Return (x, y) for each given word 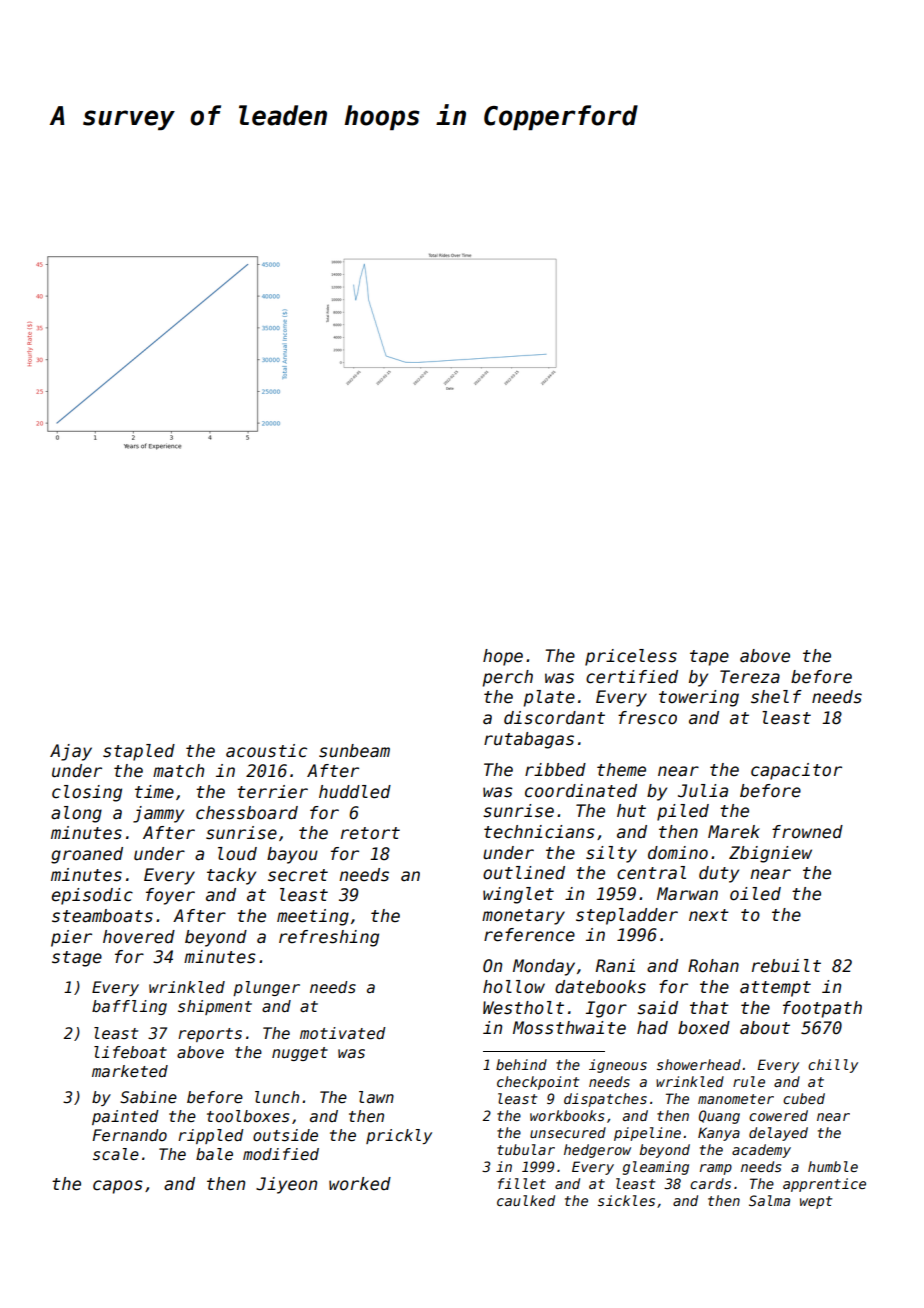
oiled (755, 894)
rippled (211, 1136)
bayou (292, 855)
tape (709, 658)
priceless (631, 657)
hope (503, 657)
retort (370, 833)
